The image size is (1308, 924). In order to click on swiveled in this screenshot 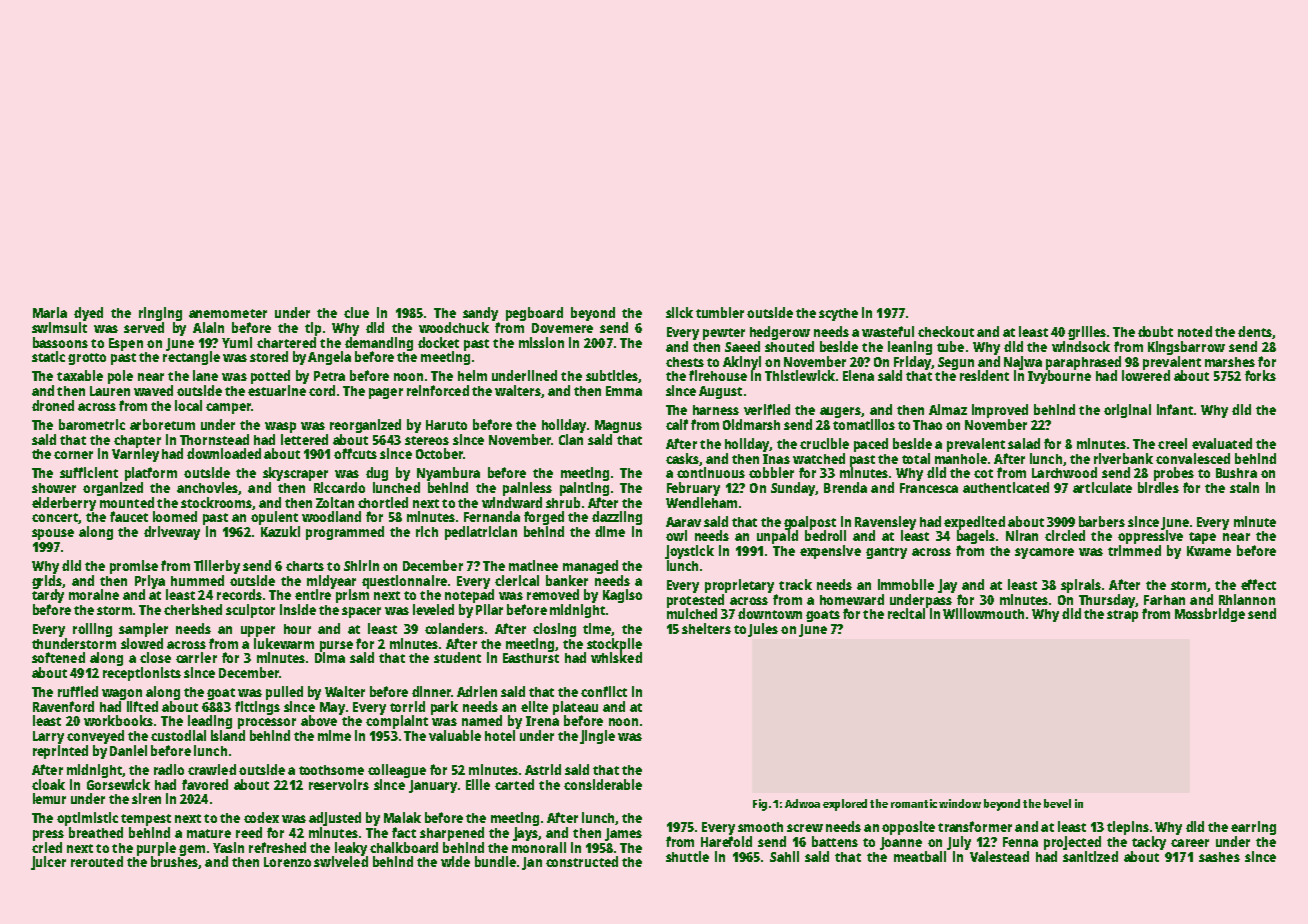, I will do `click(341, 861)`.
